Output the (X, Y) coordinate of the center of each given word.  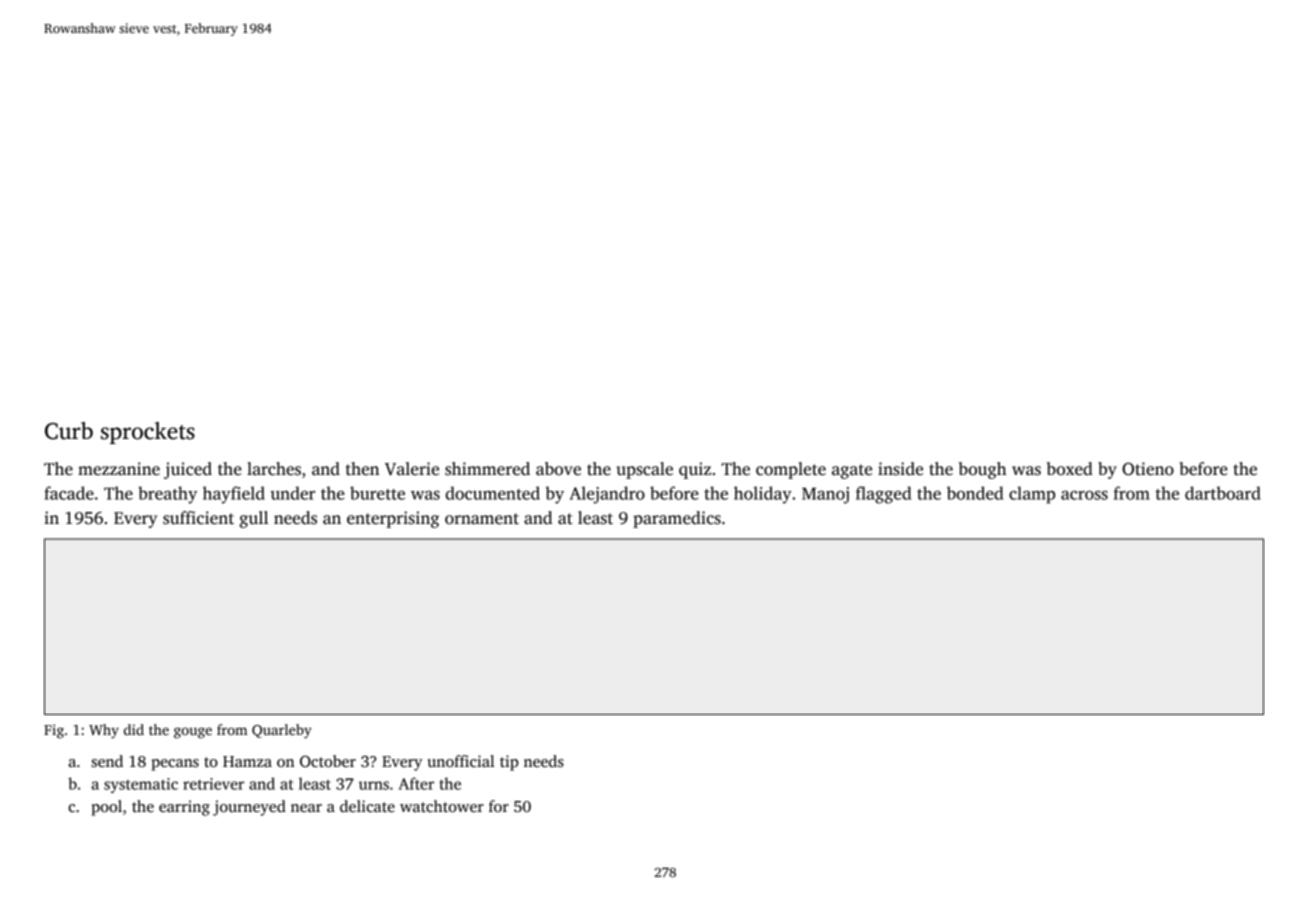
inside (900, 469)
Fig (54, 731)
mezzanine (119, 469)
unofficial (461, 761)
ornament (482, 519)
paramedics (677, 519)
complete (791, 470)
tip (509, 763)
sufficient (198, 518)
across (1084, 495)
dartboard (1223, 493)
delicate (367, 806)
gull (254, 519)
